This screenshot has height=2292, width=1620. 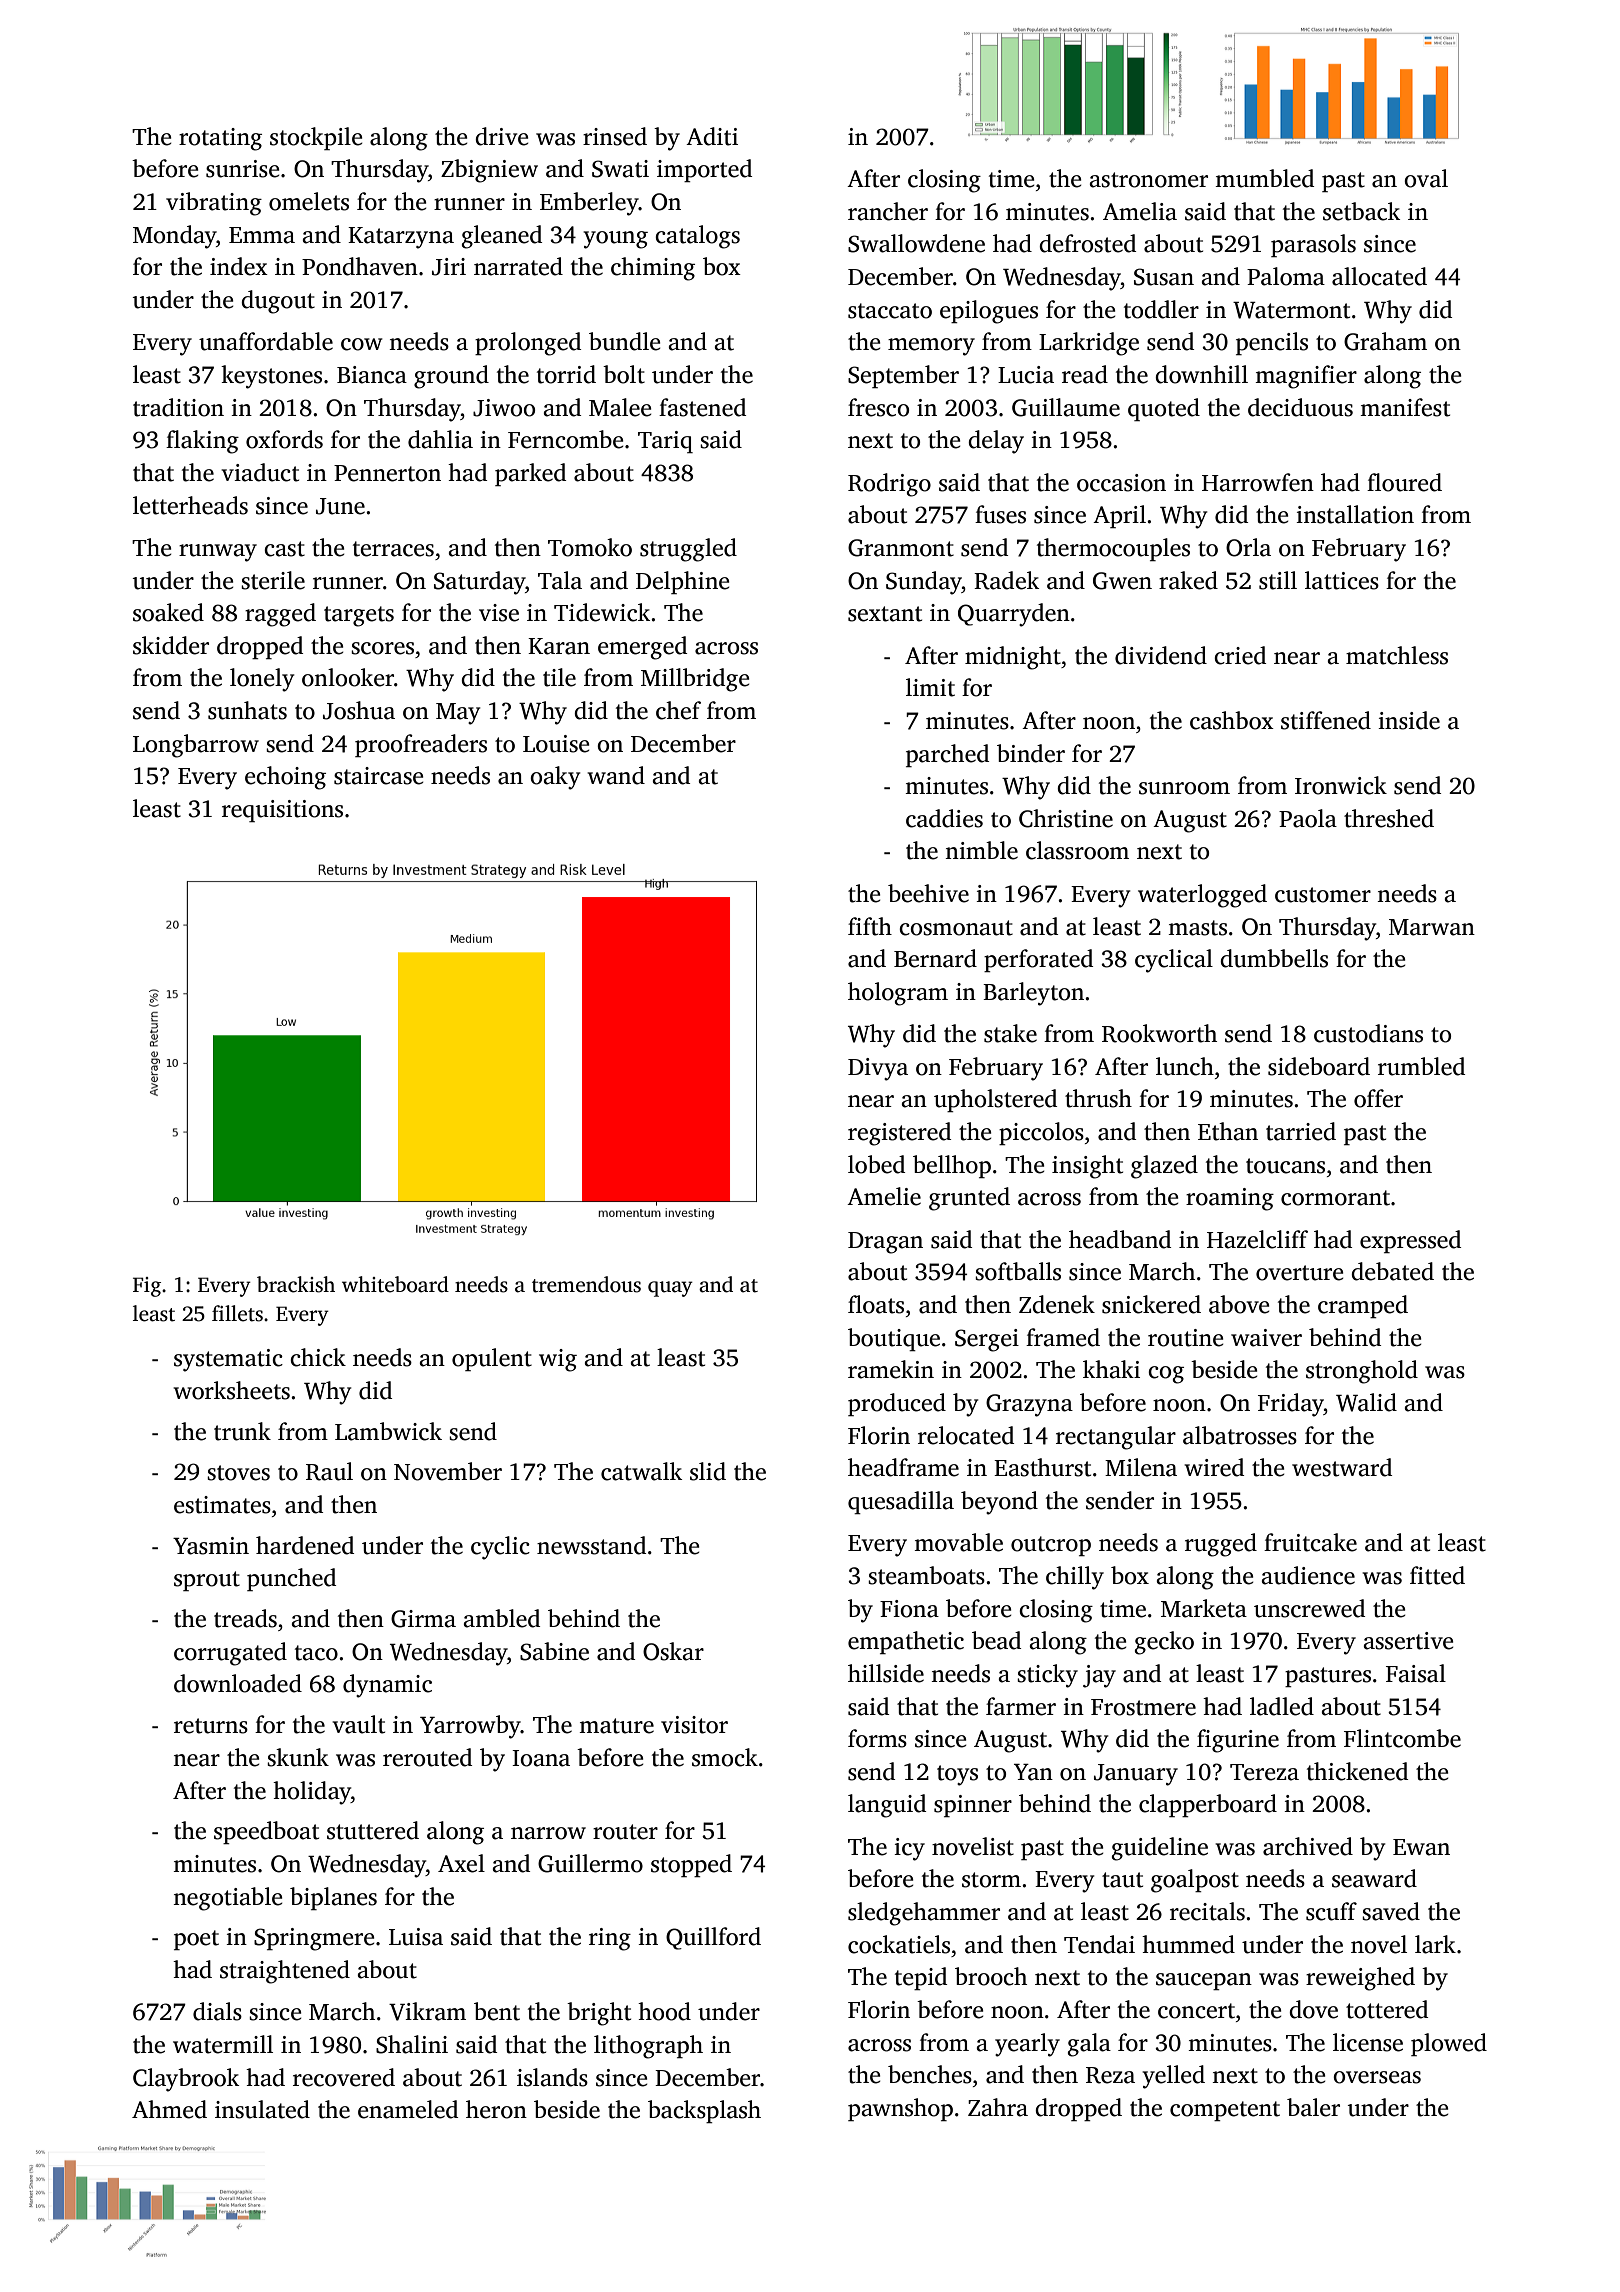 What do you see at coordinates (1421, 1847) in the screenshot?
I see `Ewan` at bounding box center [1421, 1847].
